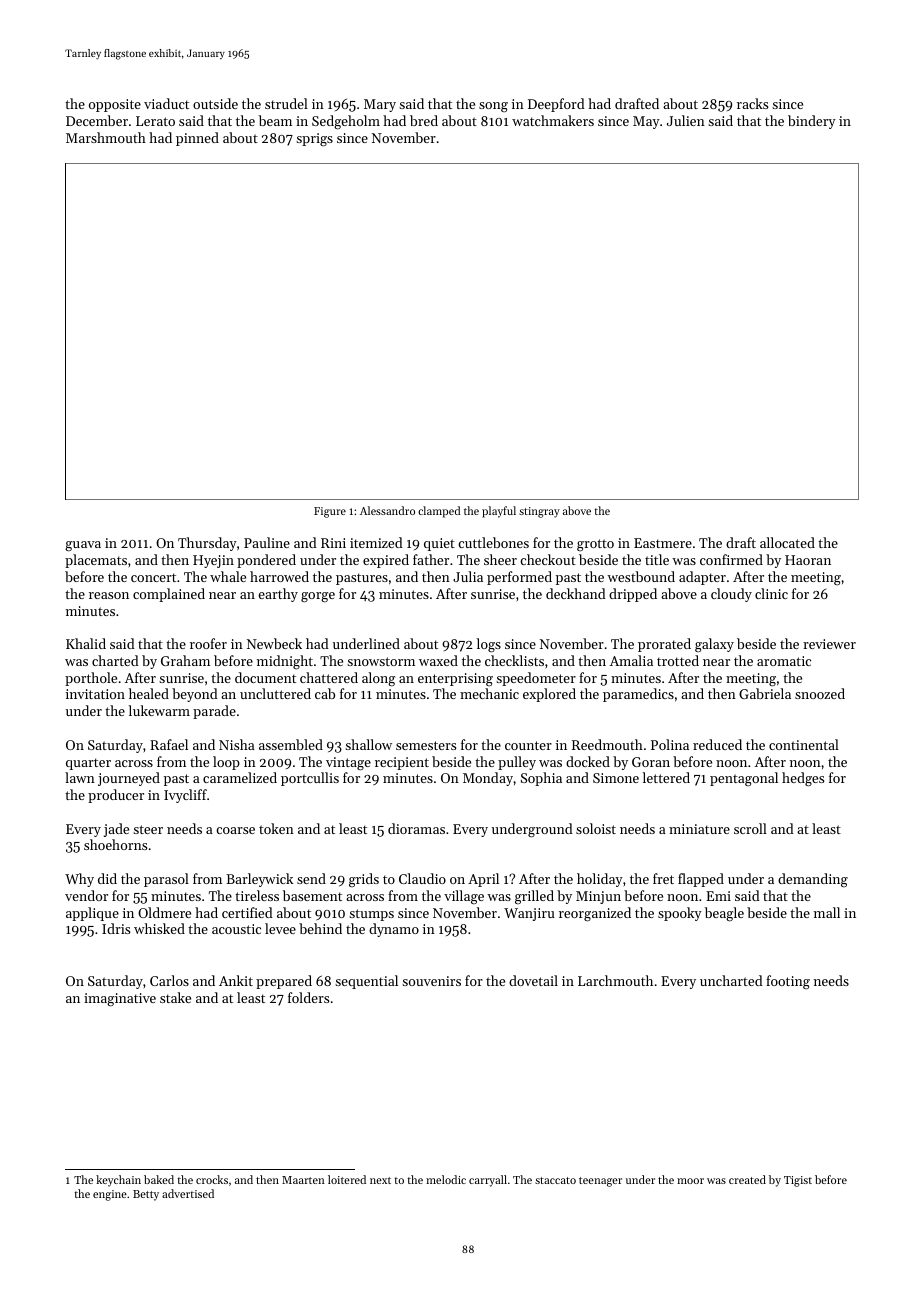 The height and width of the document is (1308, 924). Describe the element at coordinates (110, 1195) in the document. I see `engine` at that location.
